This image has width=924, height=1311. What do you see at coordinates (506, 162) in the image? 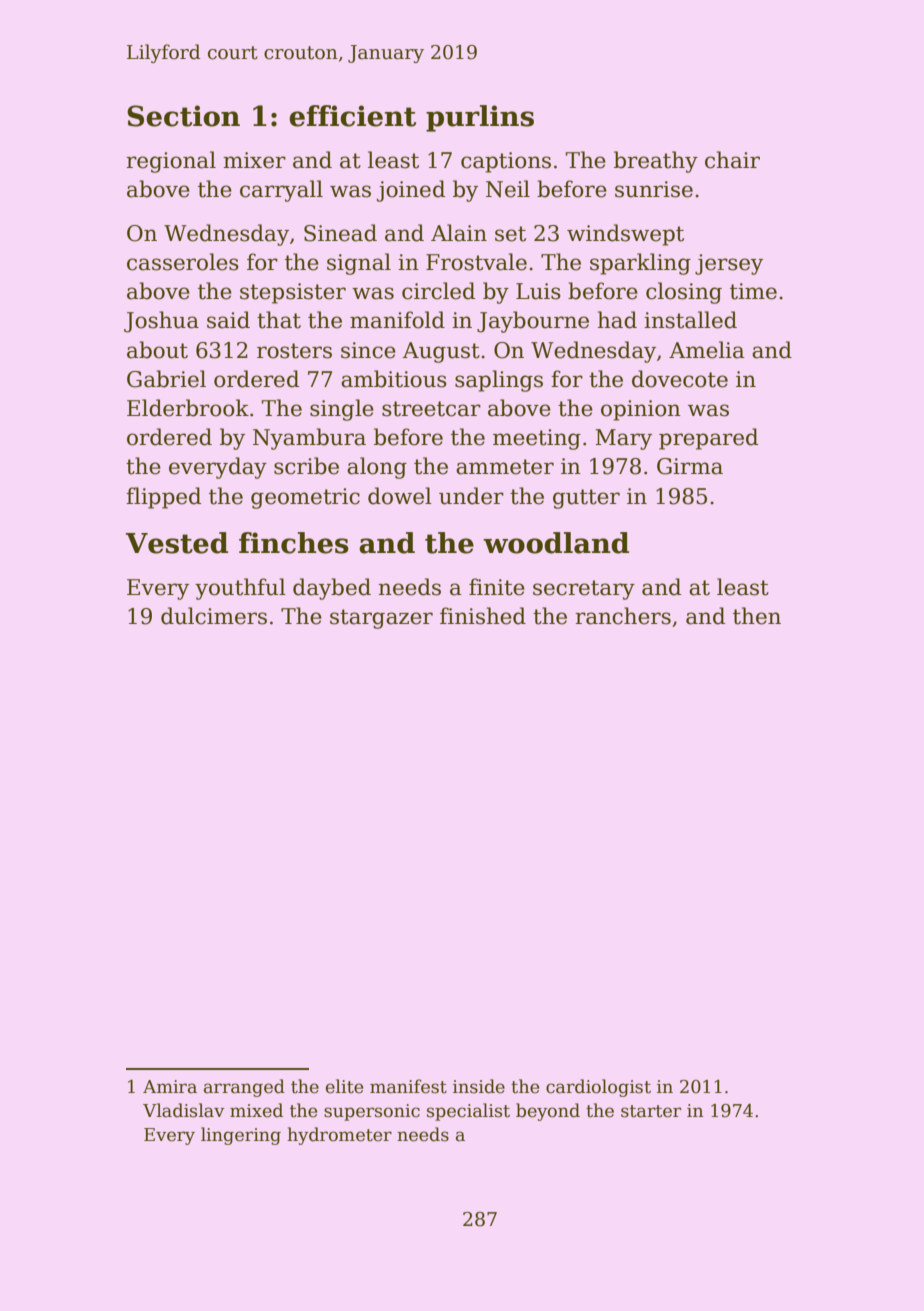
I see `captions` at bounding box center [506, 162].
